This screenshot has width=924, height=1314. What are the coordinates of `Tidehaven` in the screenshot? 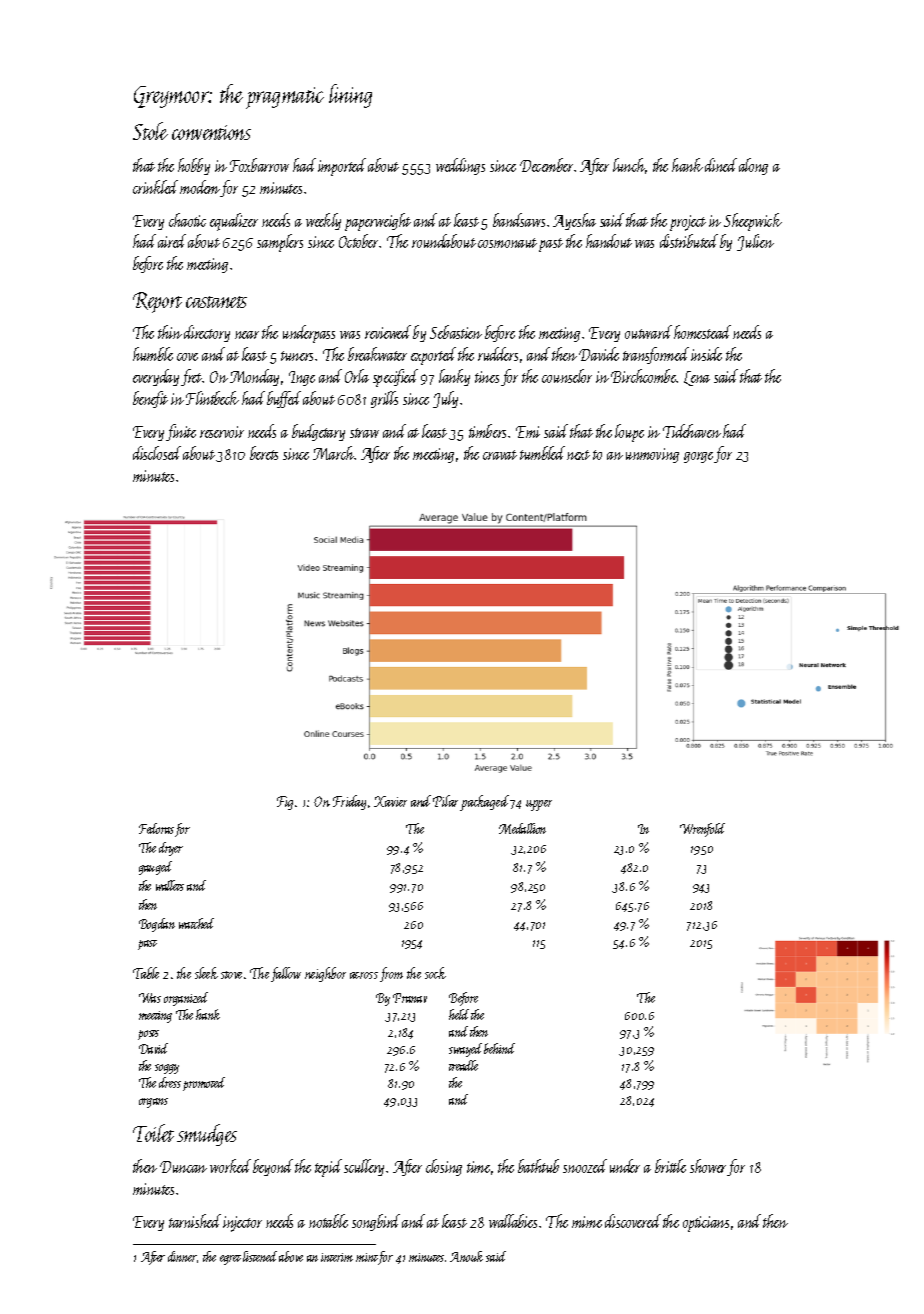 It's located at (692, 431).
